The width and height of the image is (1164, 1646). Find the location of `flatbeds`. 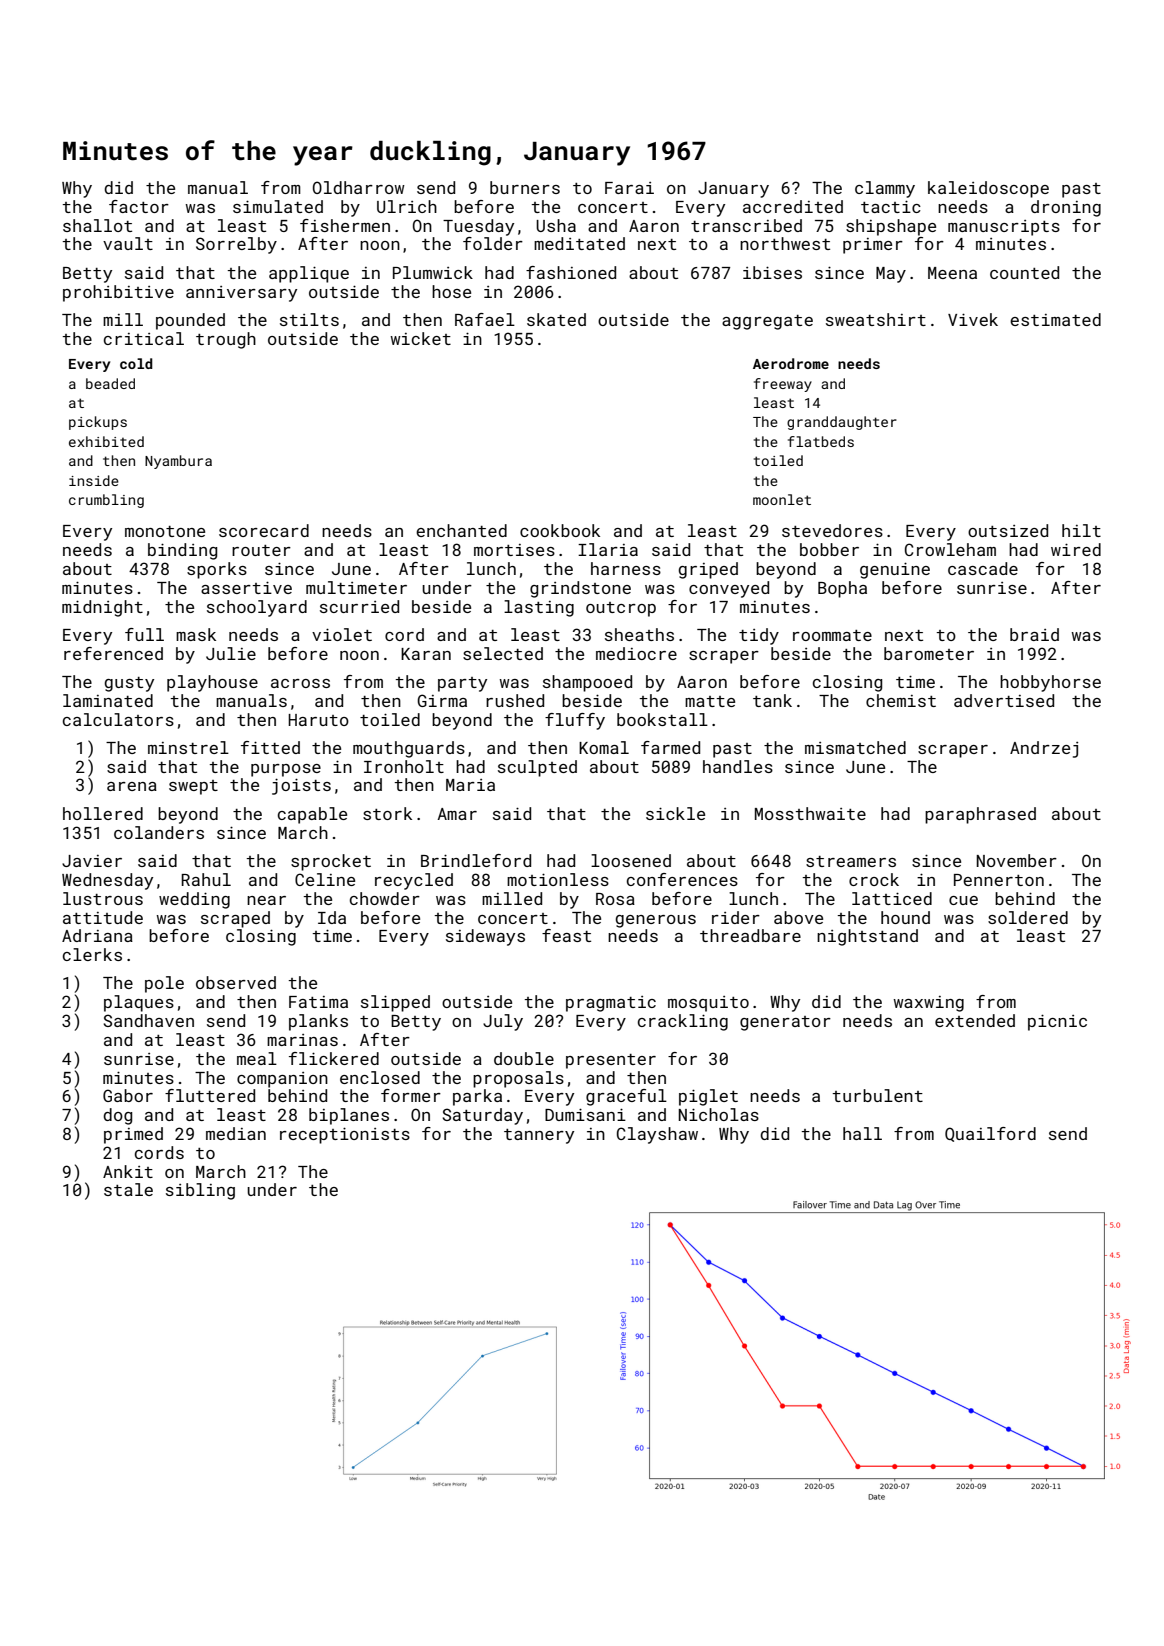

flatbeds is located at coordinates (821, 441).
